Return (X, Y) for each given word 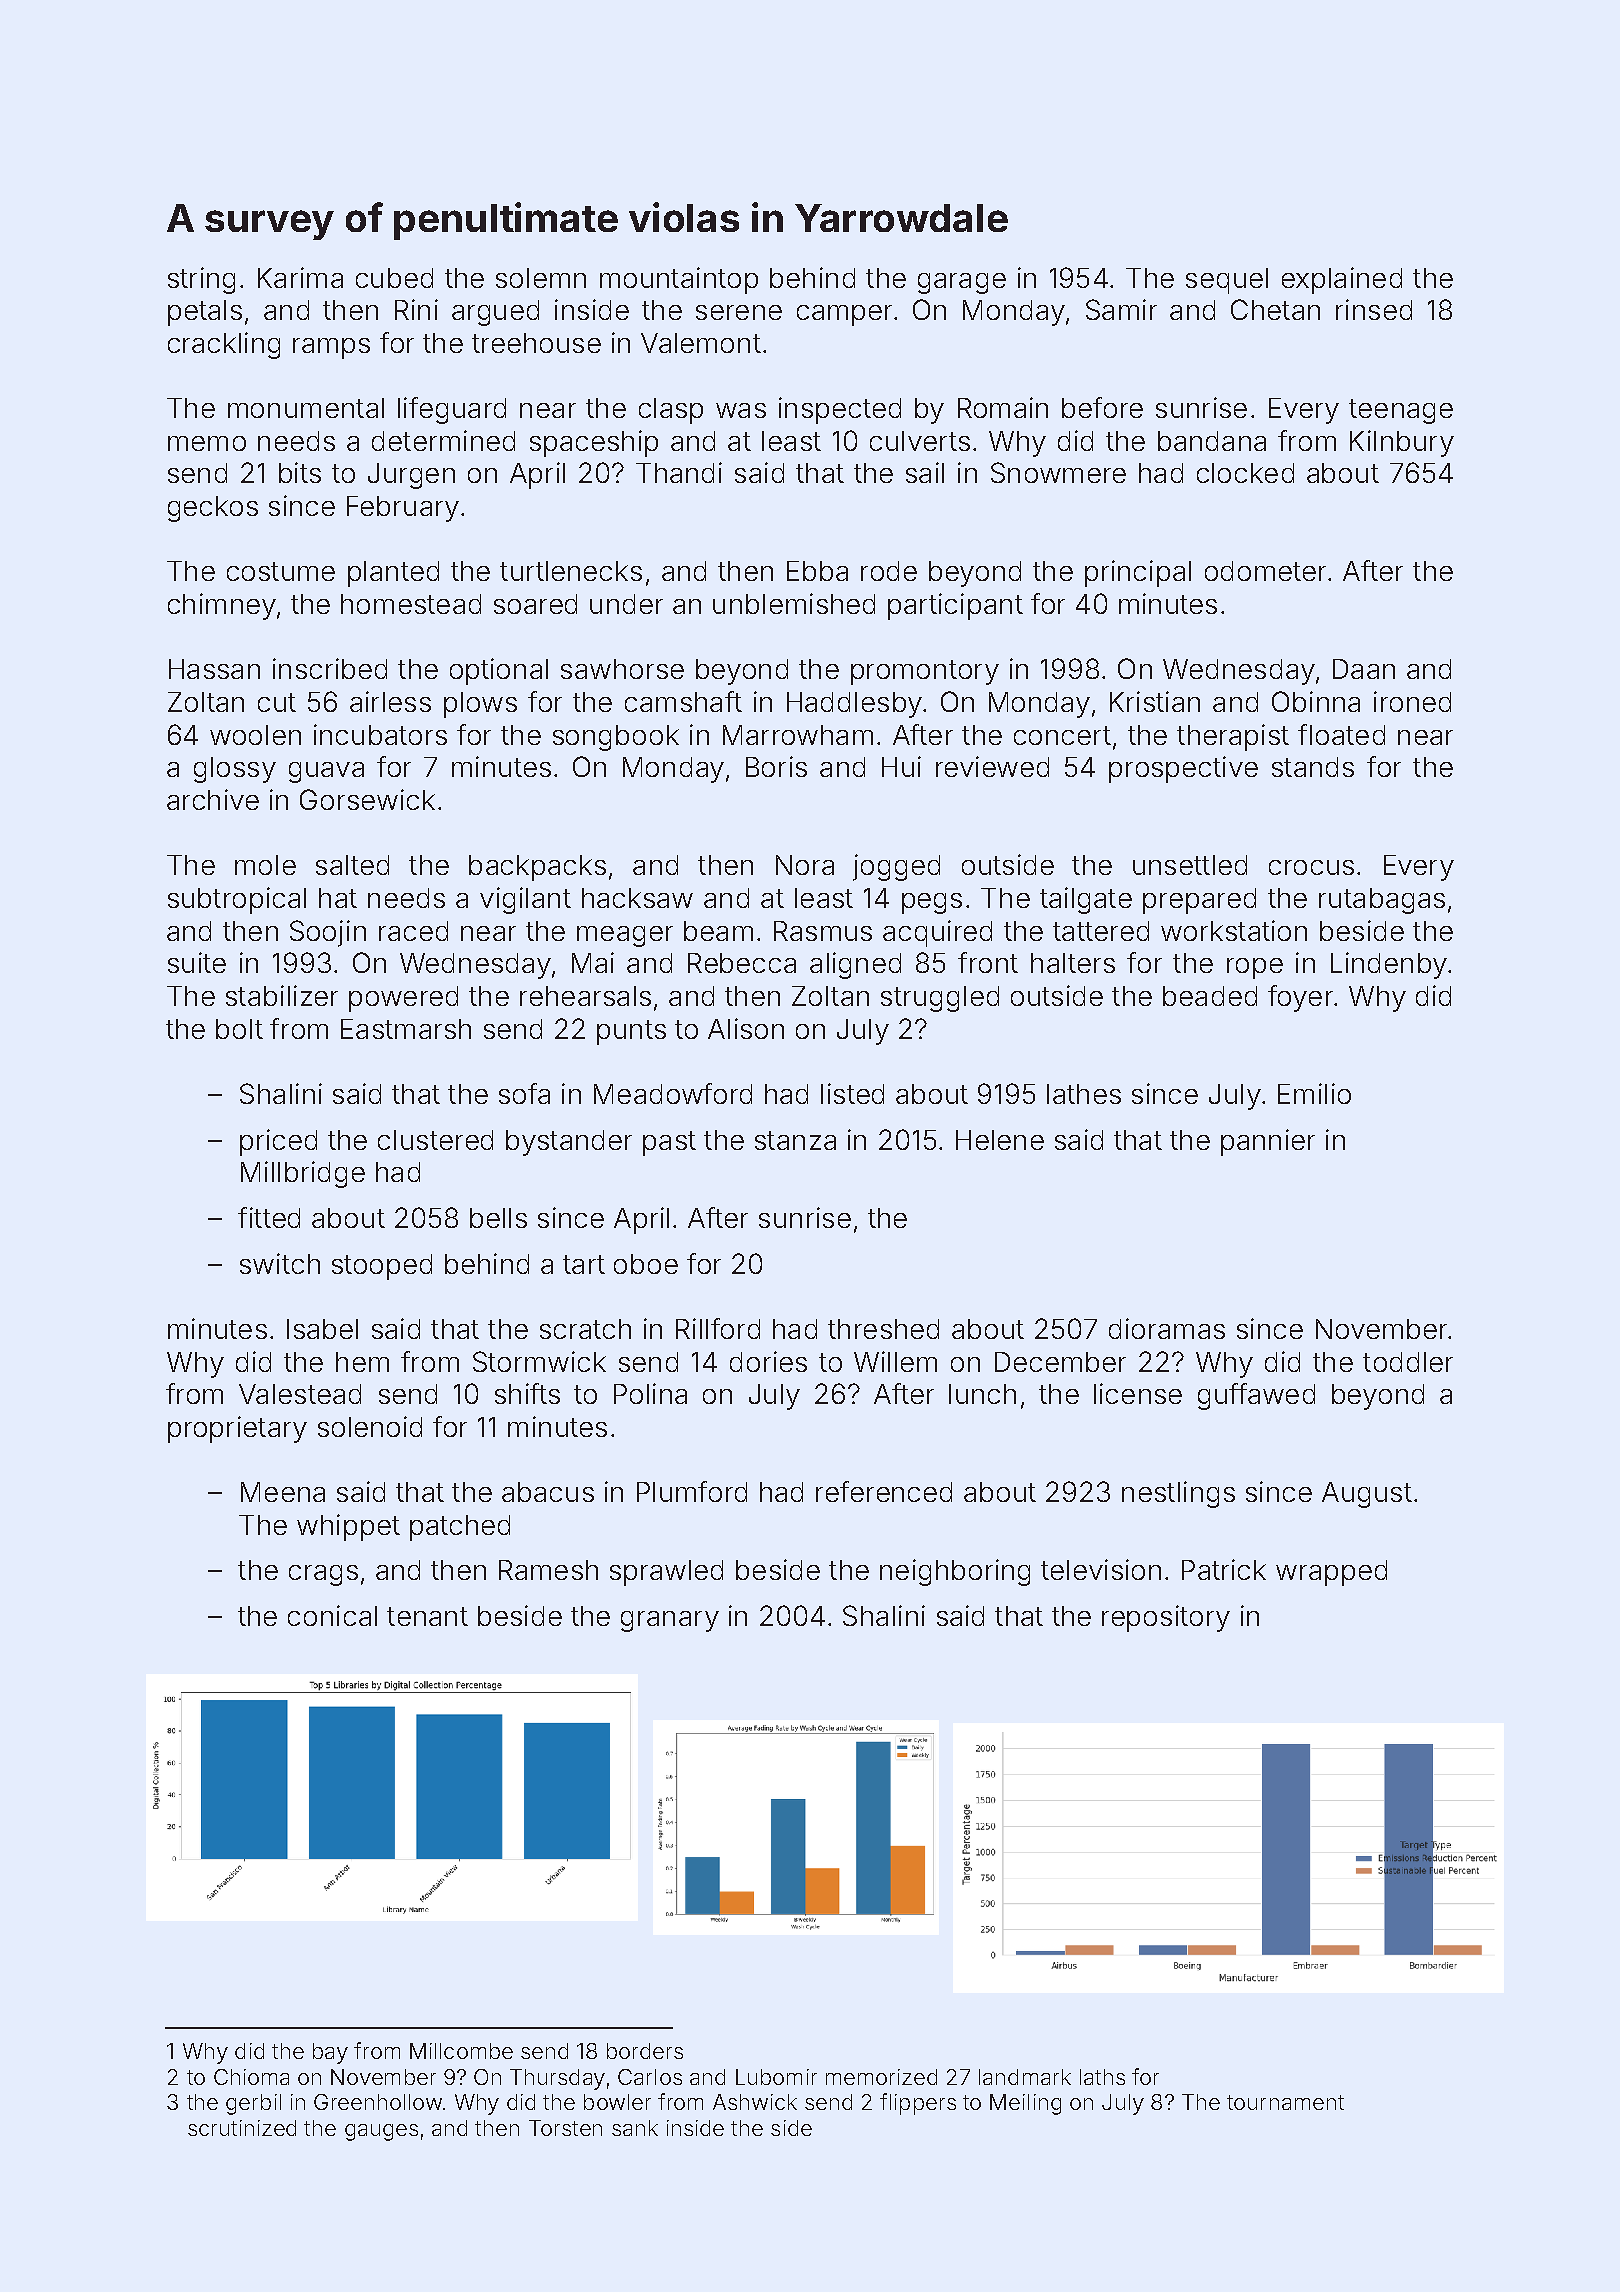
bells (498, 1218)
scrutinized (242, 2128)
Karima (300, 277)
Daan (1364, 669)
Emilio (1314, 1093)
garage (962, 283)
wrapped (1331, 1573)
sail (925, 472)
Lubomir (776, 2077)
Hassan (214, 669)
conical (332, 1615)
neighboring (955, 1572)
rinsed (1374, 309)
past (669, 1143)
